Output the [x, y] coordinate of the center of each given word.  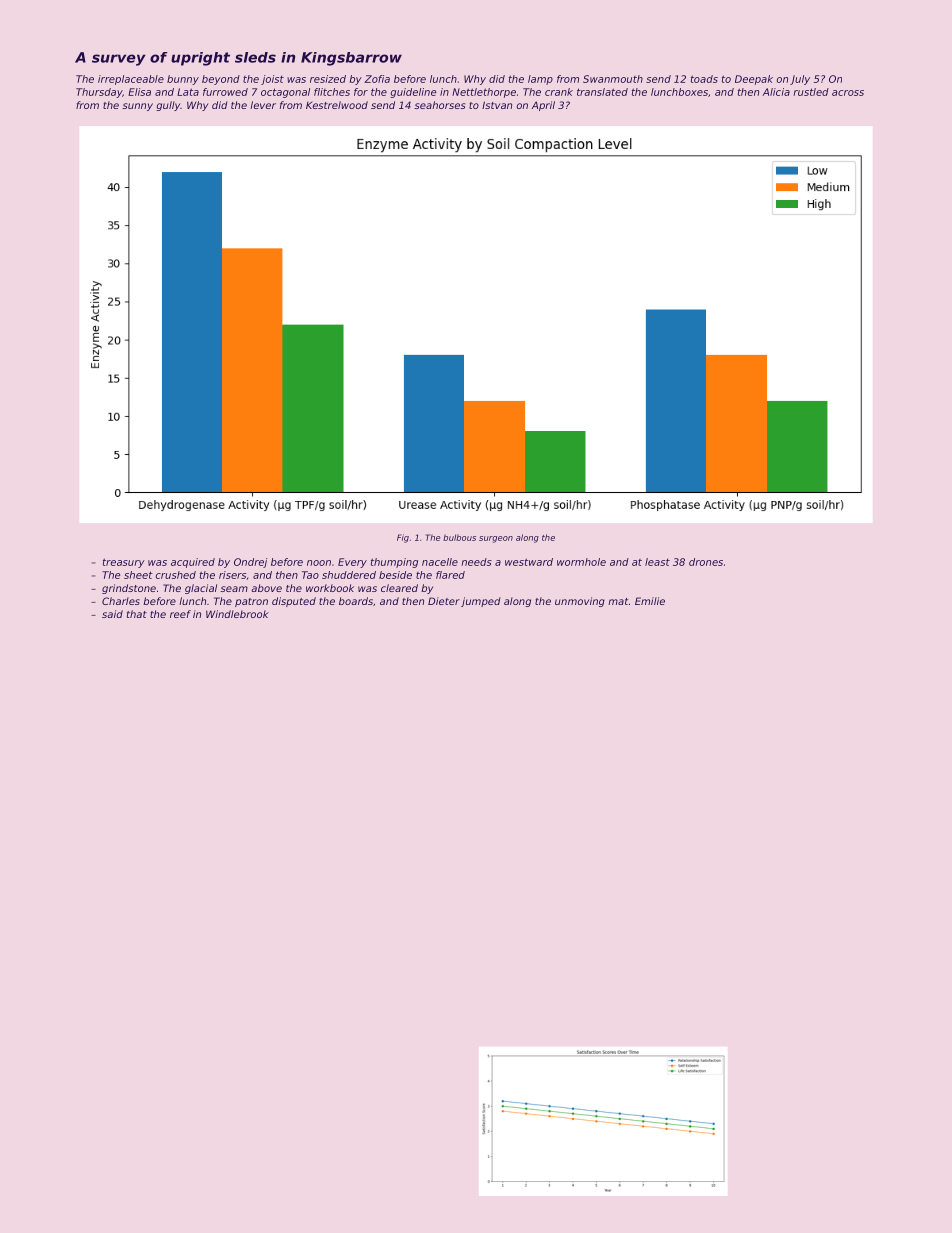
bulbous [459, 537]
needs [477, 562]
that [137, 614]
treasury [124, 563]
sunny [137, 107]
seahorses [439, 105]
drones [706, 562]
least [657, 562]
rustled [811, 92]
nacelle [440, 562]
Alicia [776, 92]
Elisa [139, 92]
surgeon [496, 539]
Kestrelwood [337, 105]
